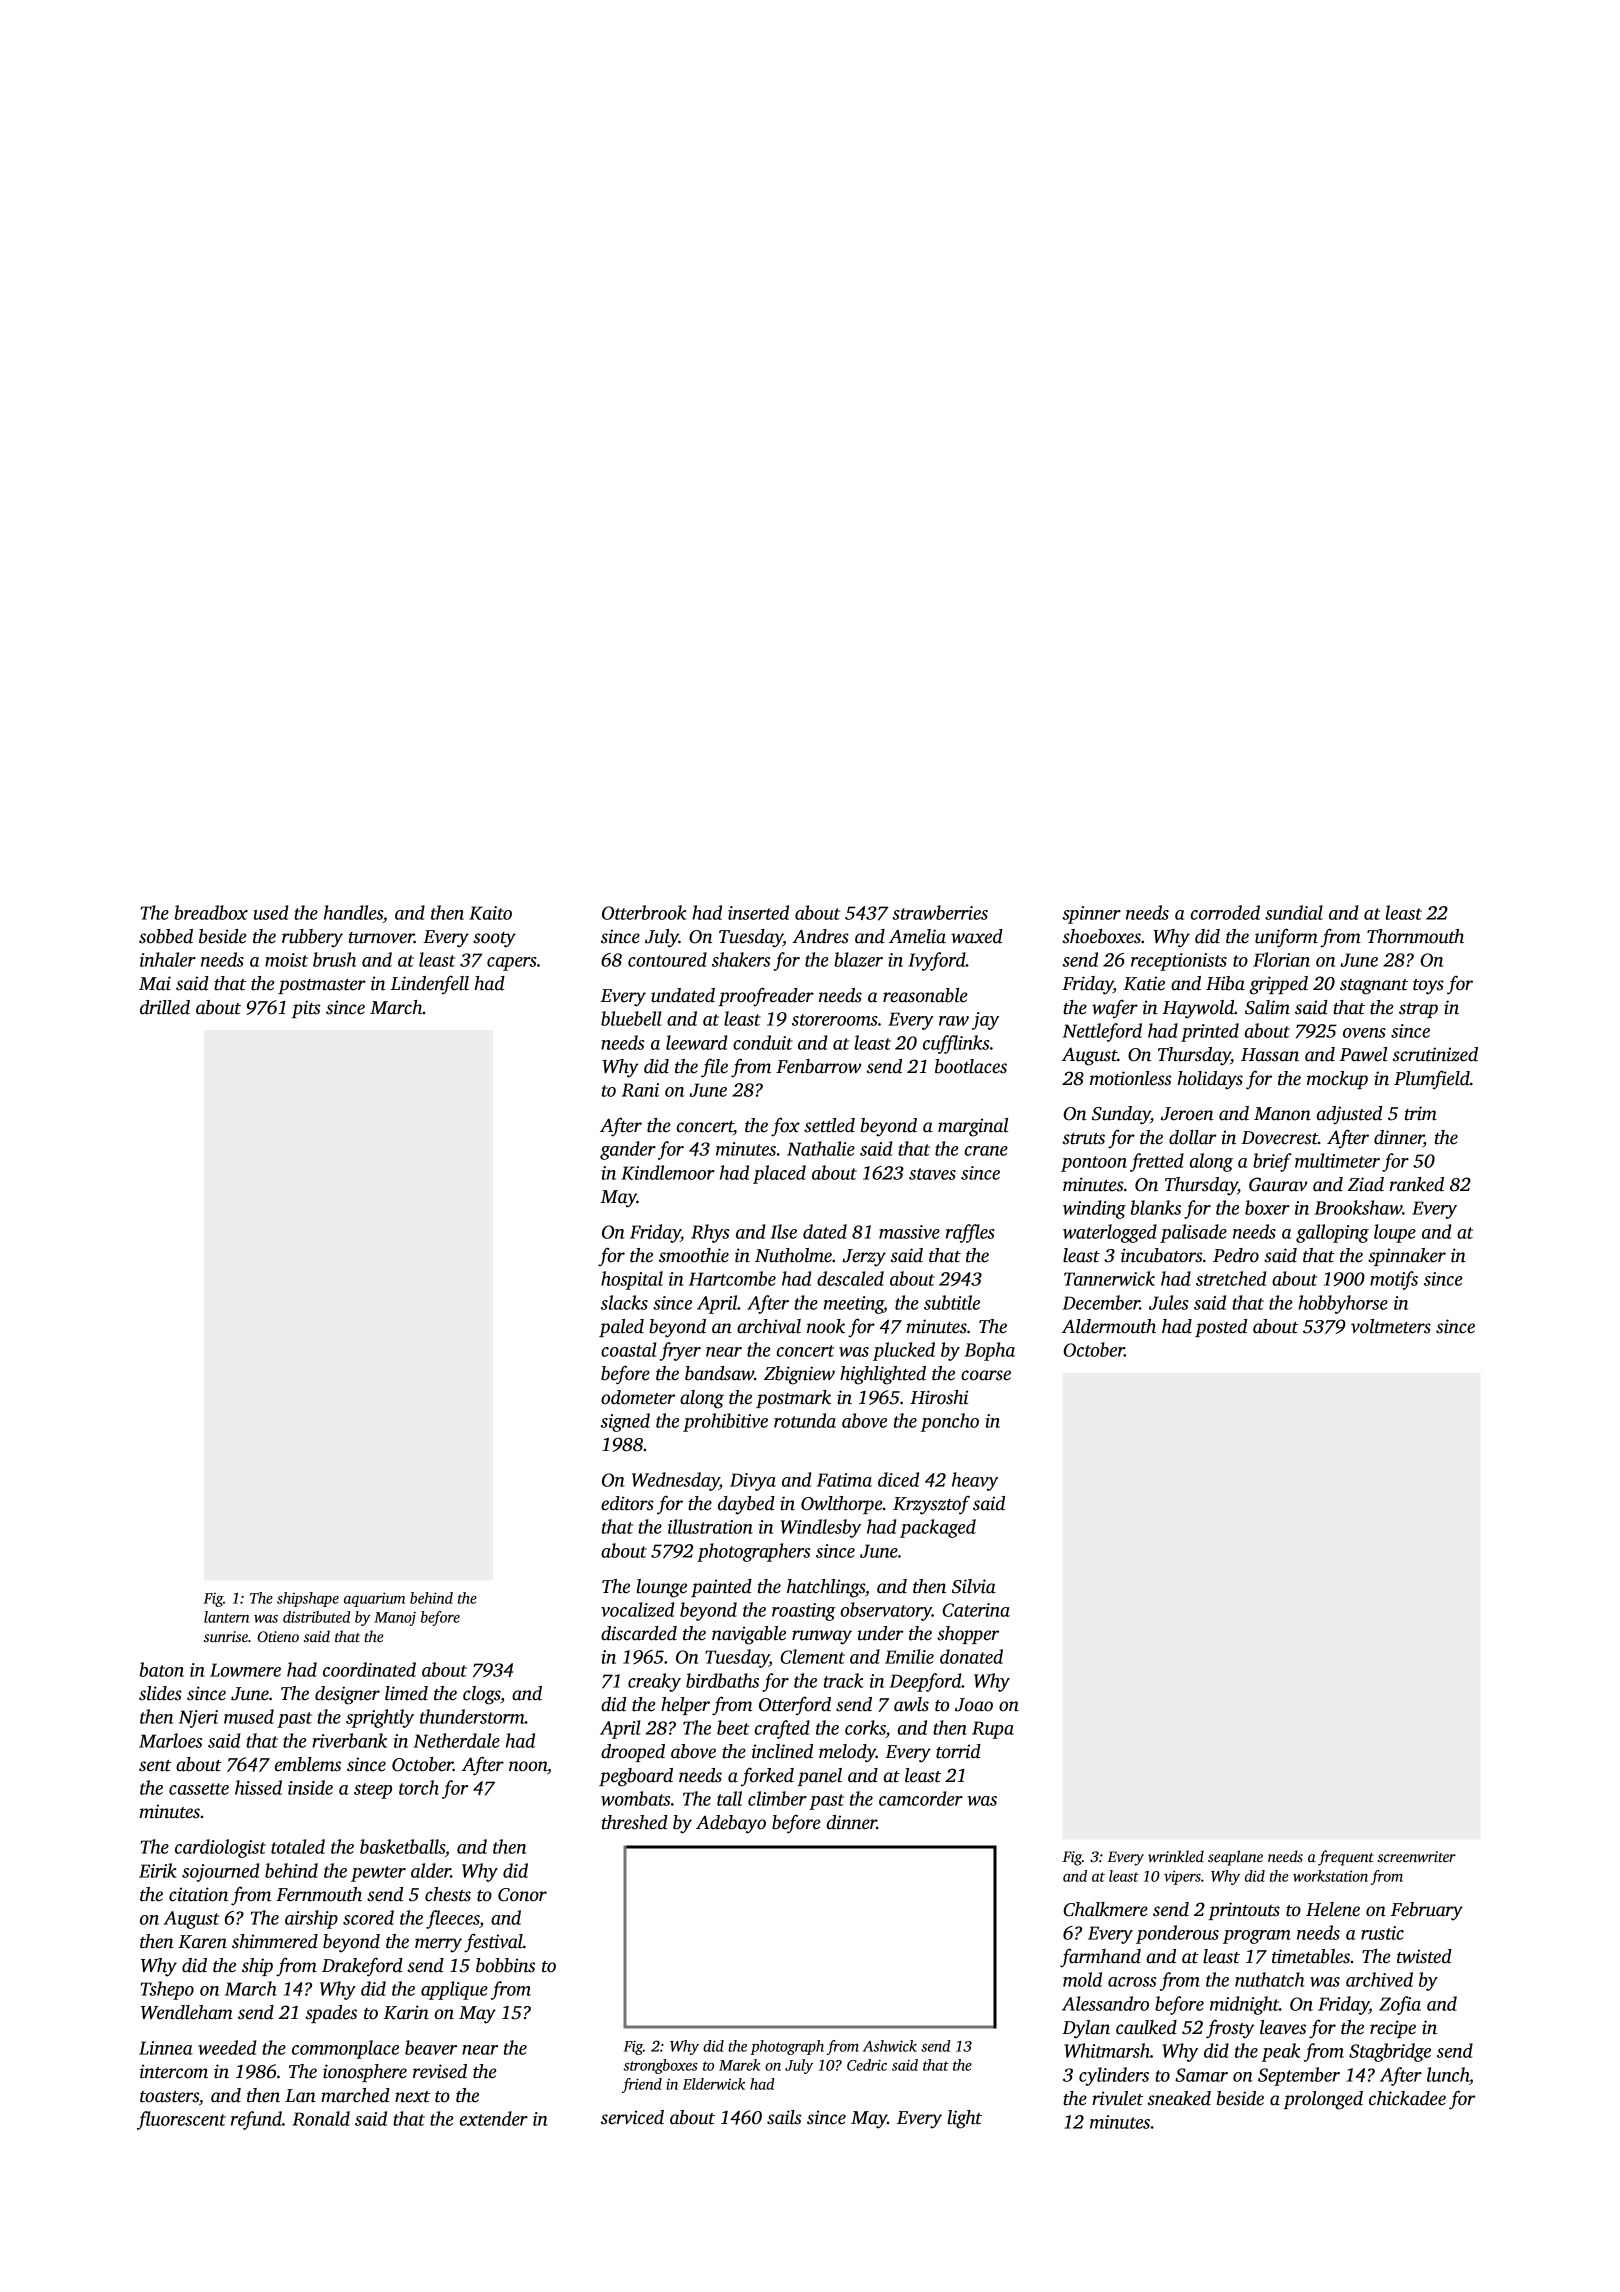 Image resolution: width=1620 pixels, height=2292 pixels. What do you see at coordinates (822, 1637) in the document?
I see `runway` at bounding box center [822, 1637].
